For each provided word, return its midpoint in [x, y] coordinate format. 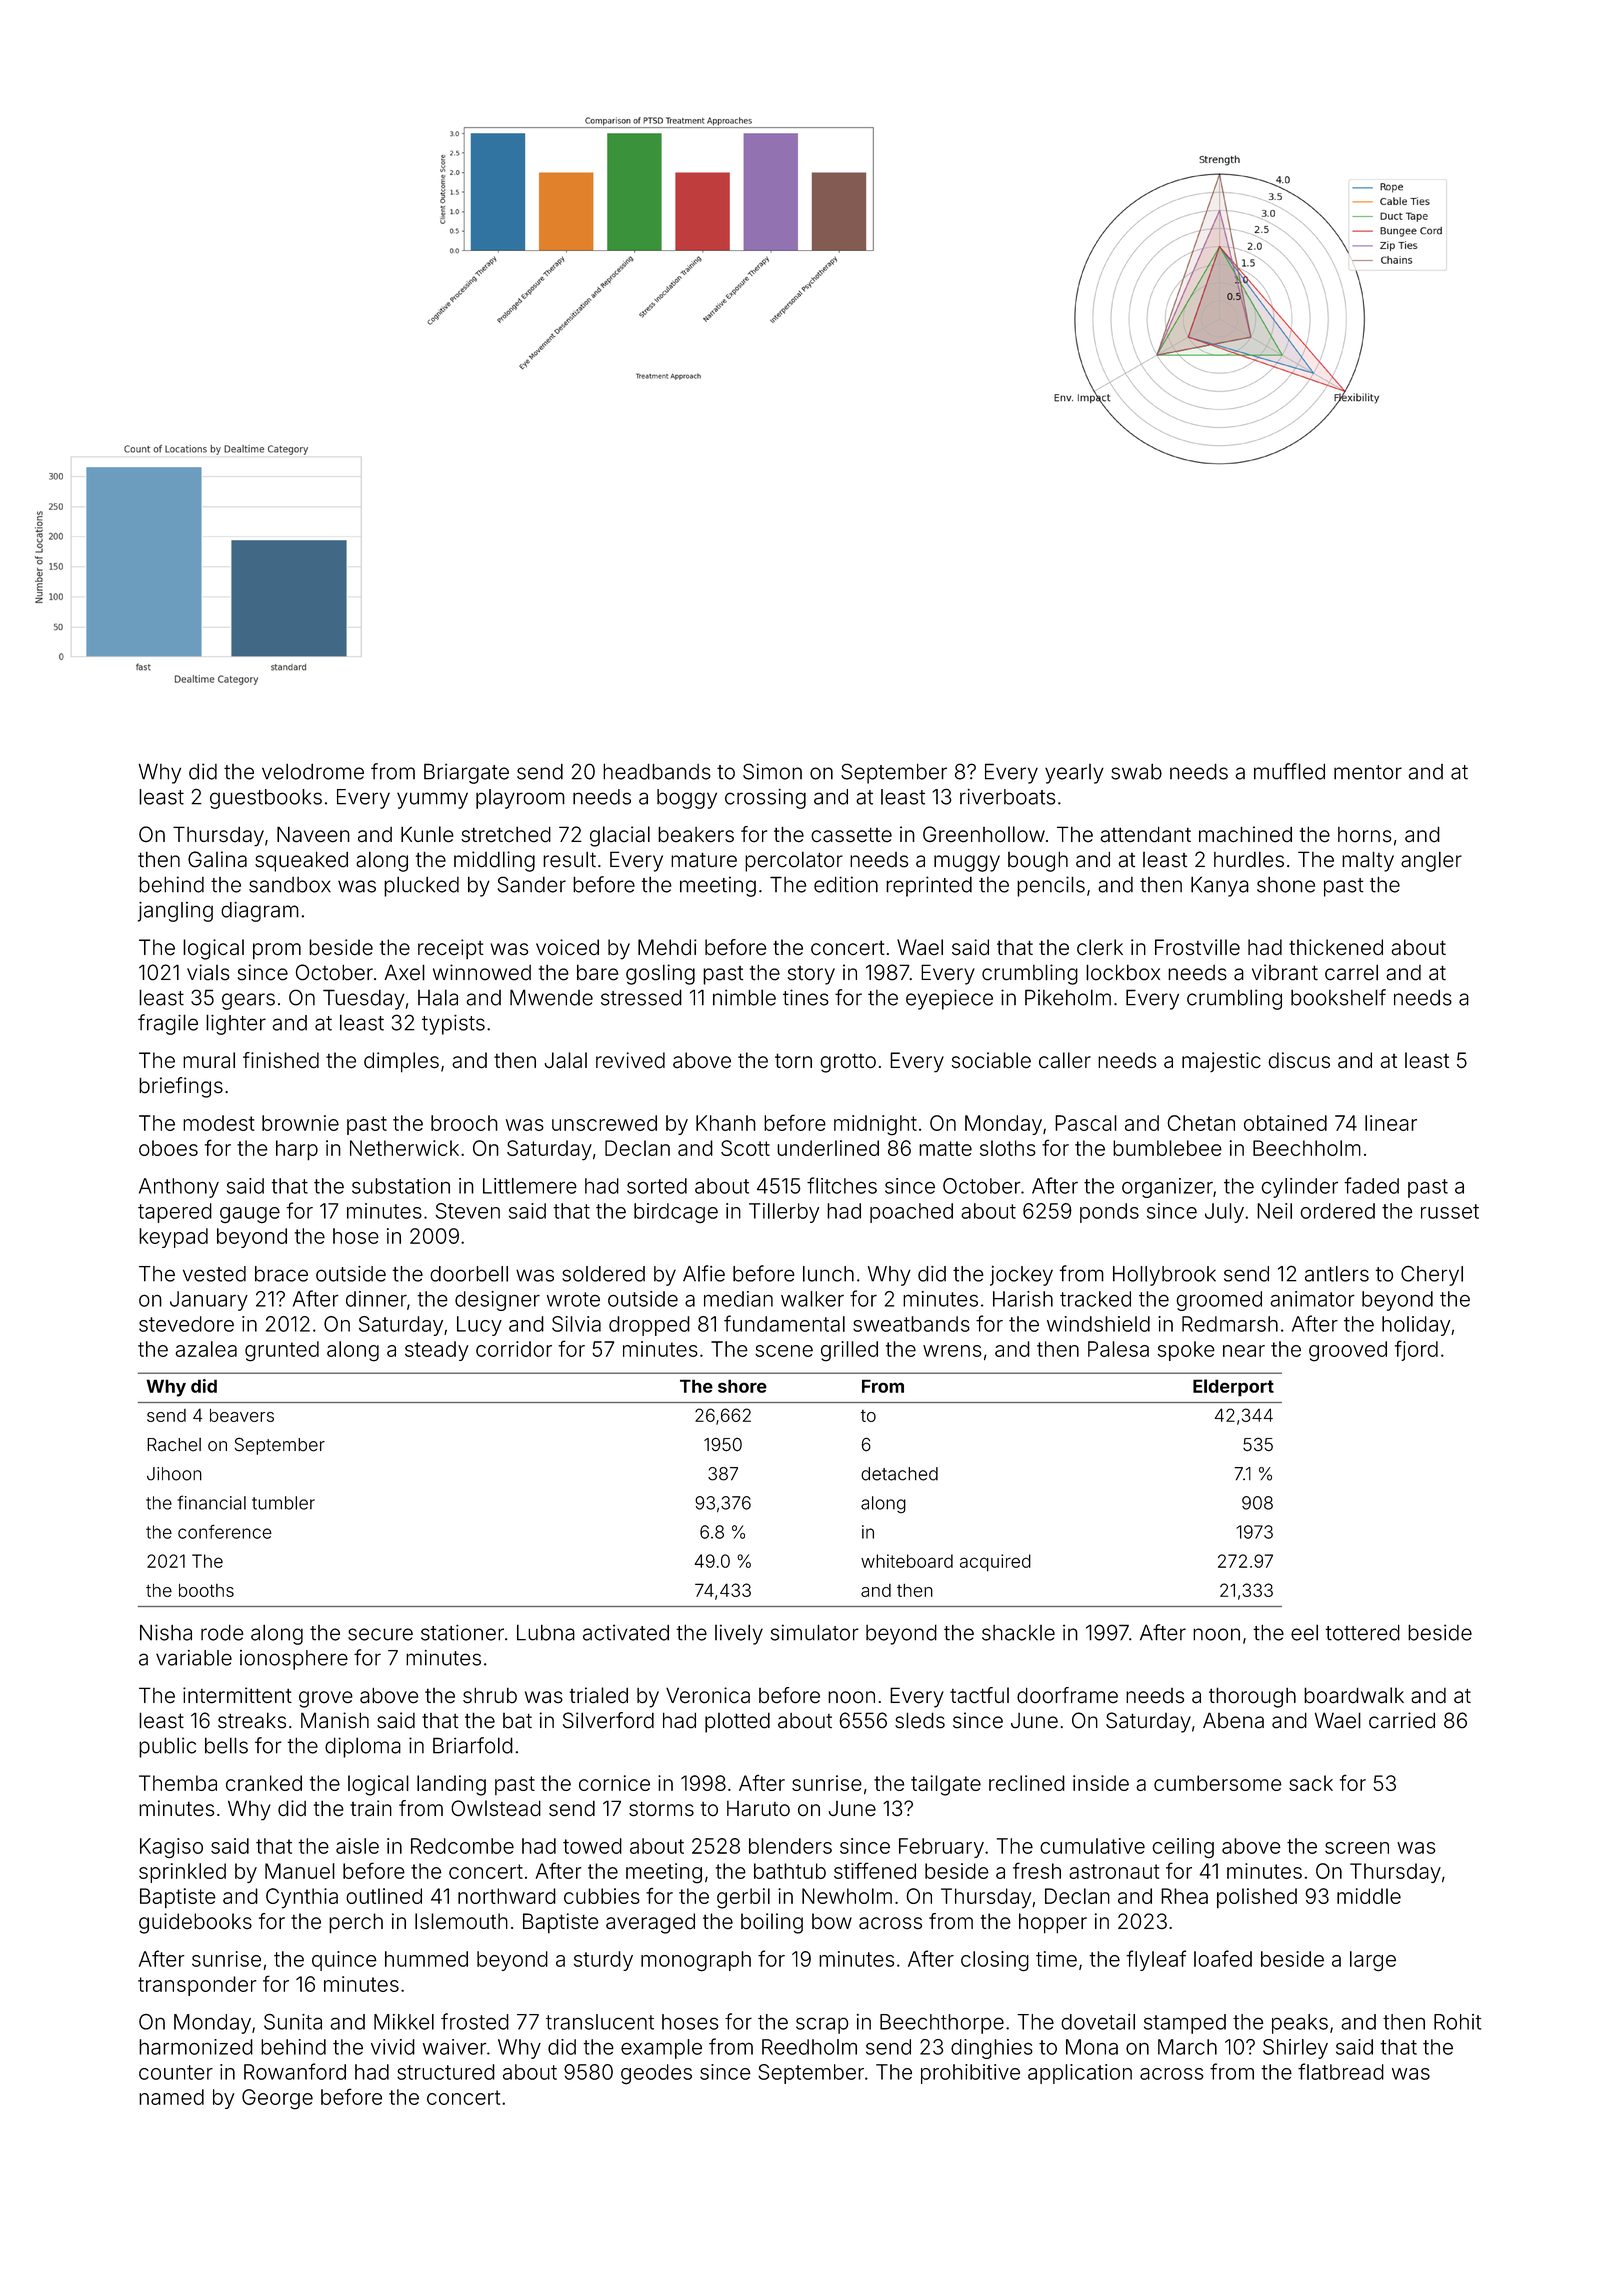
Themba [178, 1783]
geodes [656, 2074]
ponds [1109, 1213]
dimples [401, 1062]
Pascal [1086, 1123]
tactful [979, 1695]
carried [1402, 1720]
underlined [828, 1148]
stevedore [186, 1324]
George [277, 2099]
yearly [1074, 774]
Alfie [704, 1273]
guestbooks [266, 799]
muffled [1289, 771]
